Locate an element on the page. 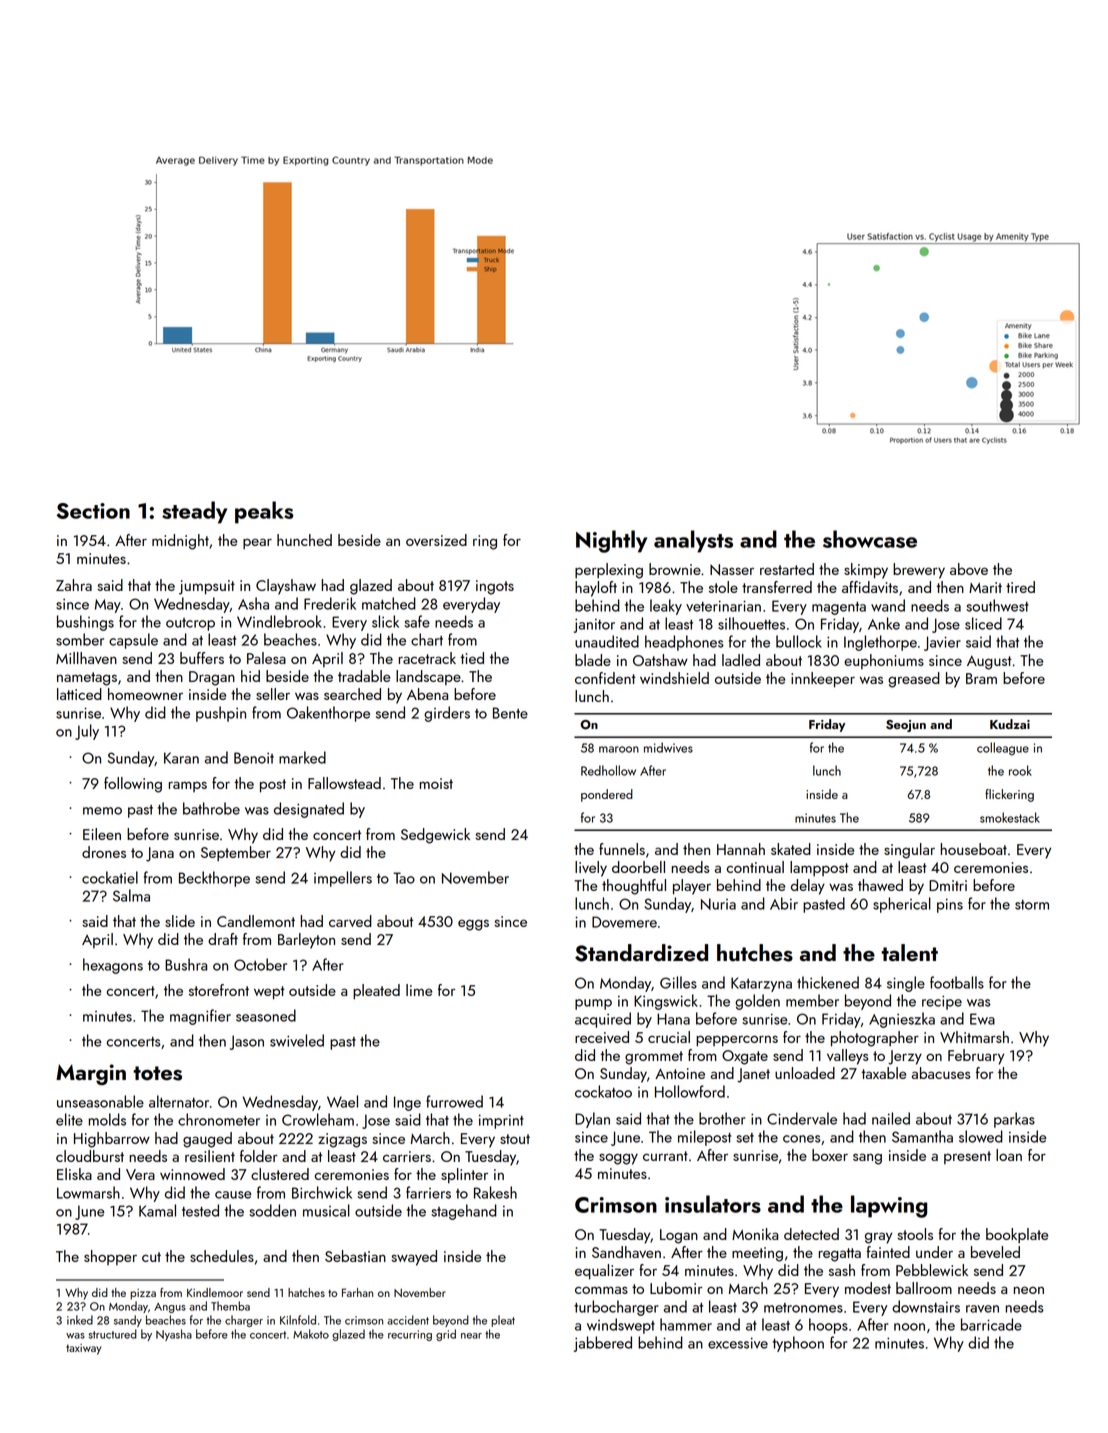  hammer is located at coordinates (686, 1324).
